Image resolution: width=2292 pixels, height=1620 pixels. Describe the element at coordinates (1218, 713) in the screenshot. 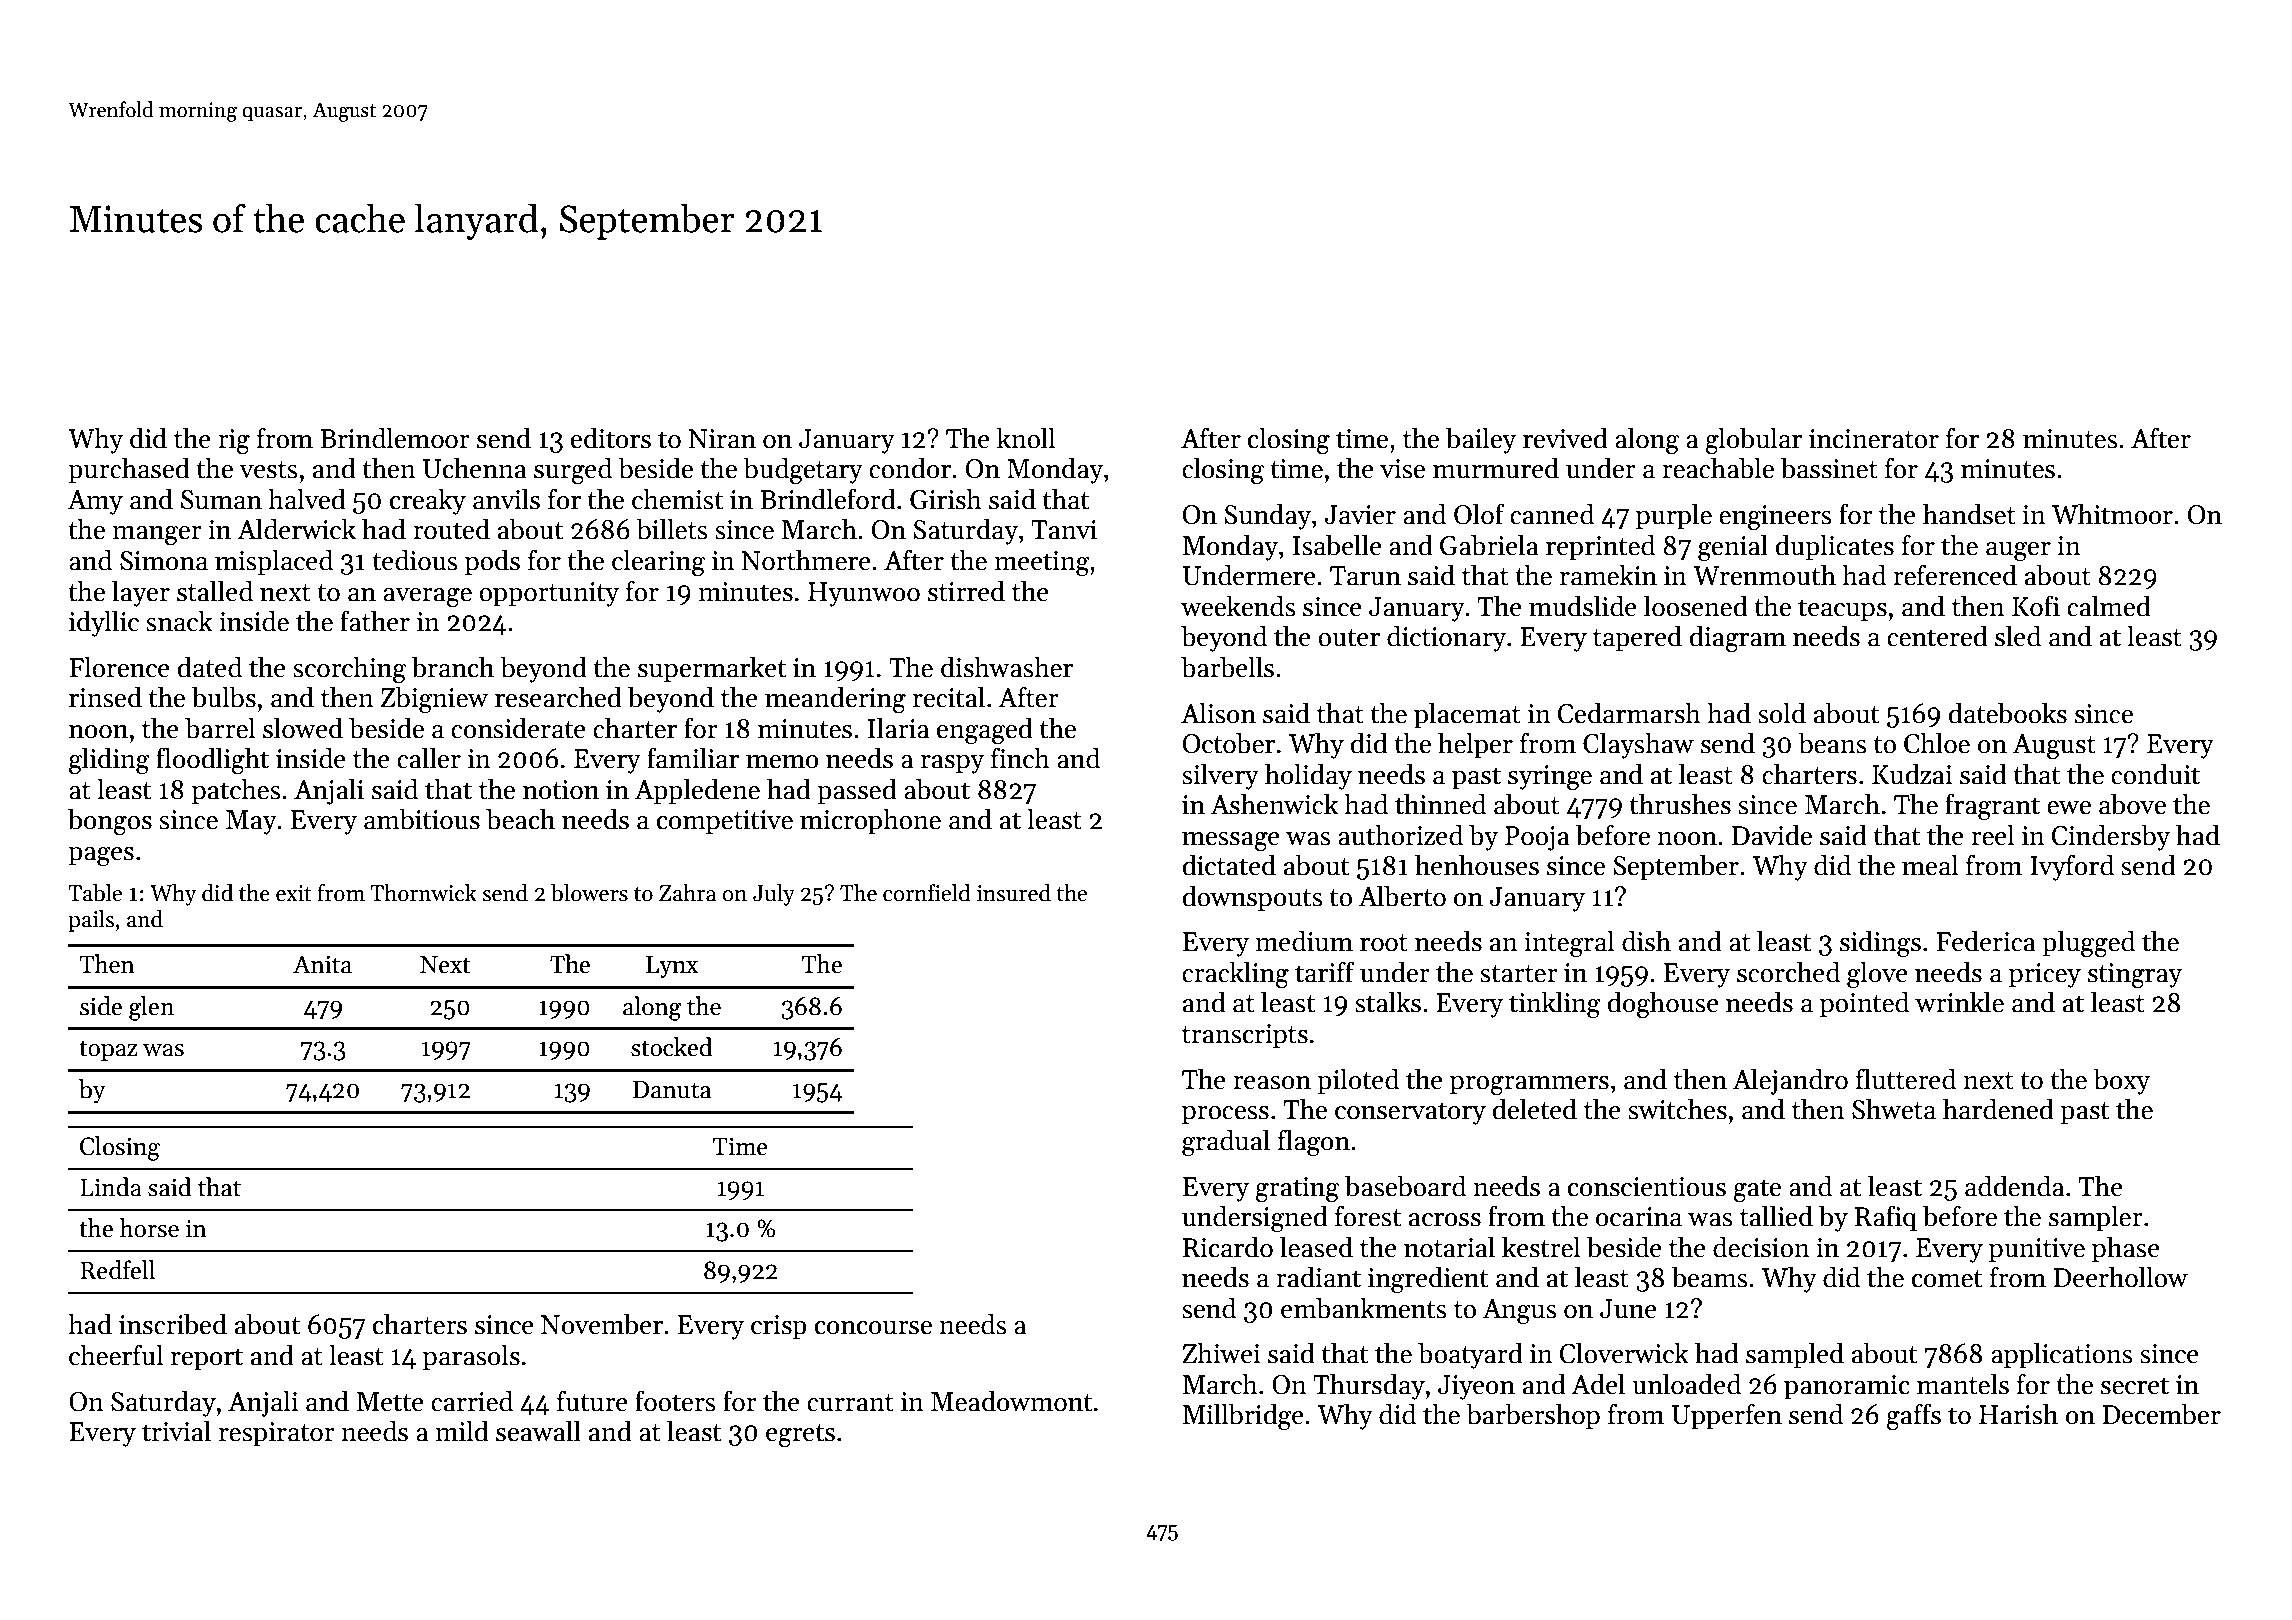

I see `Alison` at that location.
